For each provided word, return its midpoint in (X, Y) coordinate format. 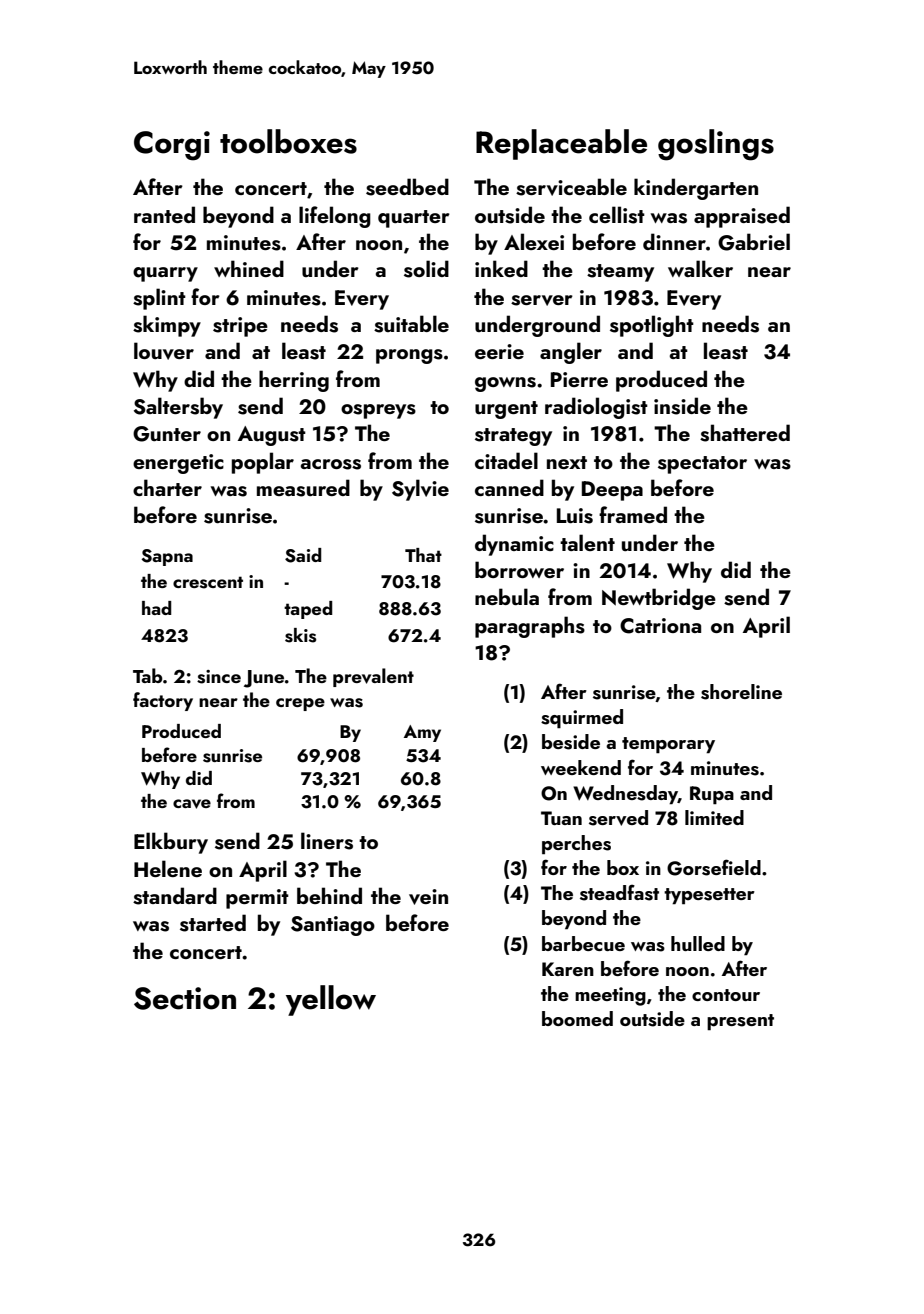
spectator (702, 465)
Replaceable (561, 144)
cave (192, 804)
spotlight (652, 326)
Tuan (561, 818)
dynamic (514, 545)
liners (327, 841)
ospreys (378, 411)
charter (167, 487)
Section (185, 998)
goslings (716, 145)
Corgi (172, 146)
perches (576, 844)
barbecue (583, 943)
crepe (300, 704)
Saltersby (178, 408)
